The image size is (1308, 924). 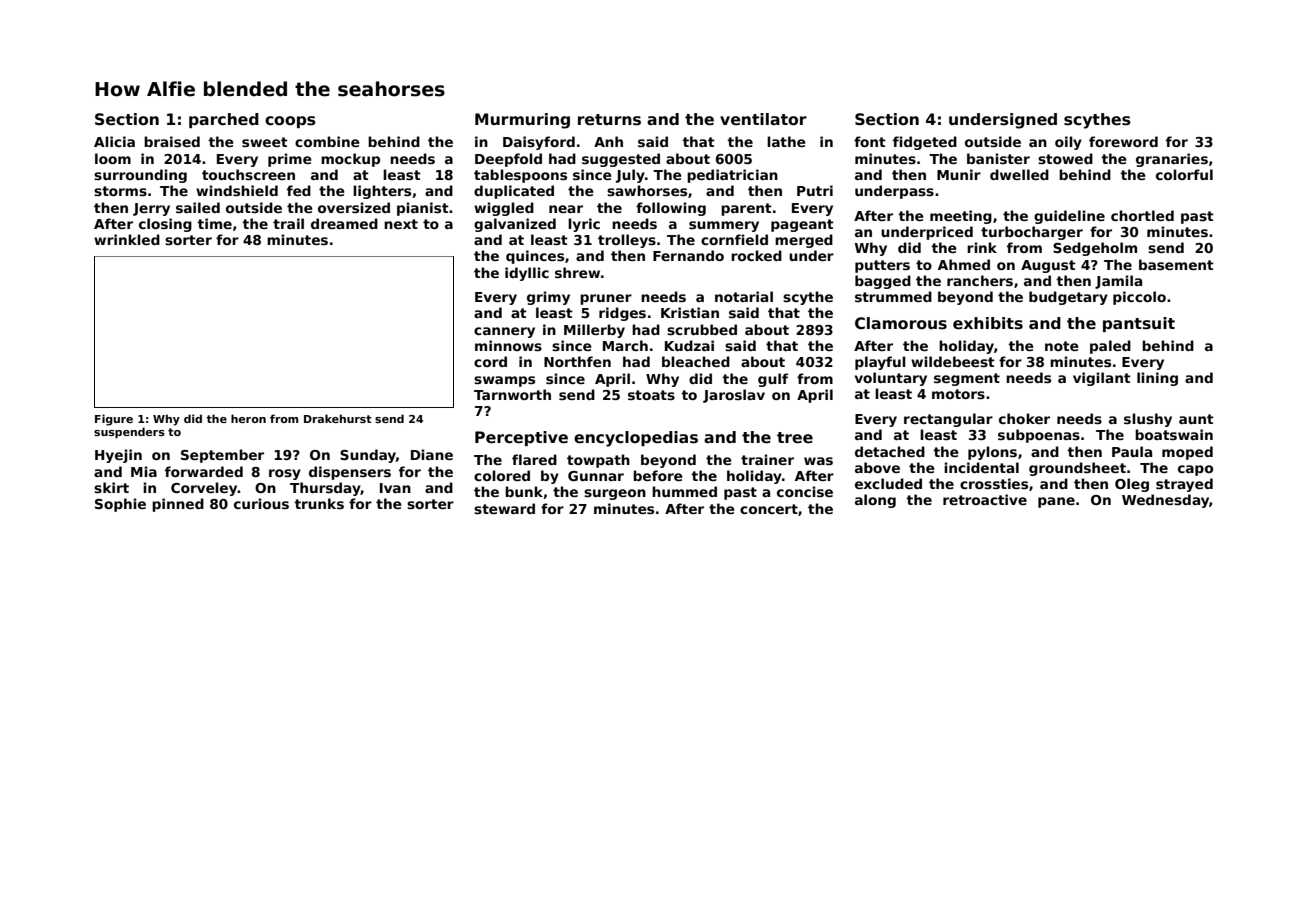 I want to click on fed, so click(x=299, y=190).
